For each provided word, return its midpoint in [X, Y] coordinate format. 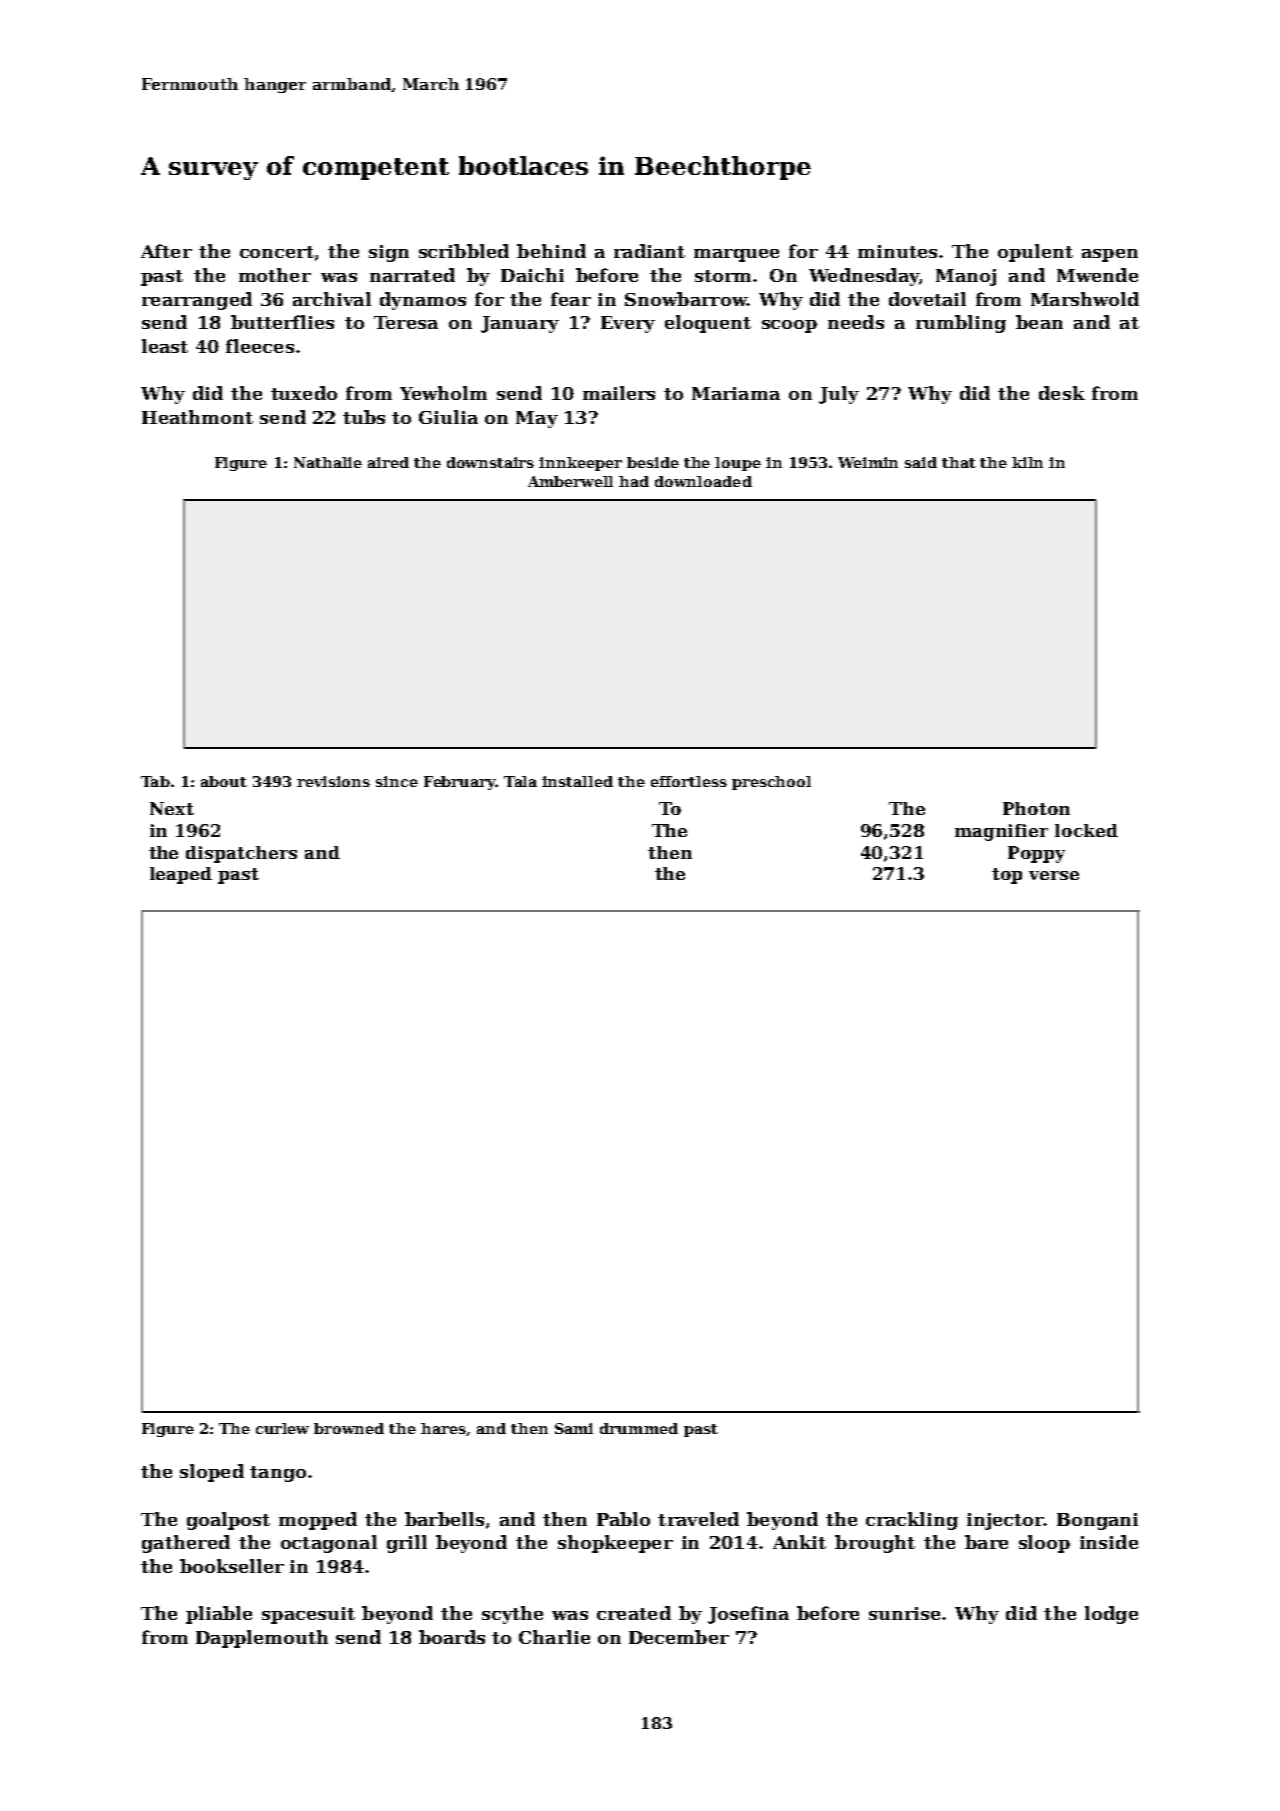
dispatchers [241, 854]
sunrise [904, 1613]
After [166, 251]
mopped [318, 1521]
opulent [1035, 253]
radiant [649, 251]
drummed [639, 1428]
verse [1054, 875]
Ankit [799, 1542]
